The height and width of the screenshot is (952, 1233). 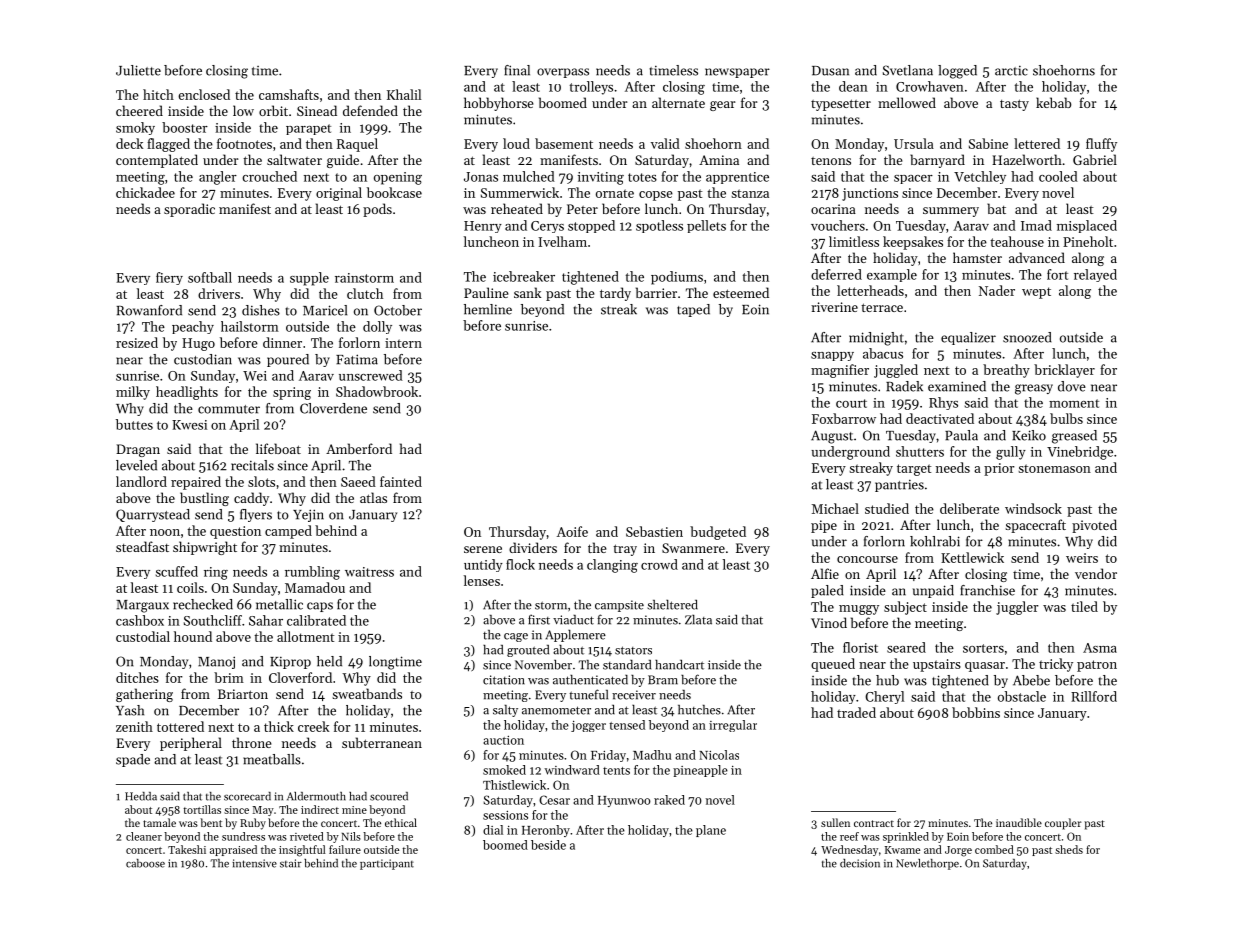 What do you see at coordinates (548, 845) in the screenshot?
I see `beside` at bounding box center [548, 845].
